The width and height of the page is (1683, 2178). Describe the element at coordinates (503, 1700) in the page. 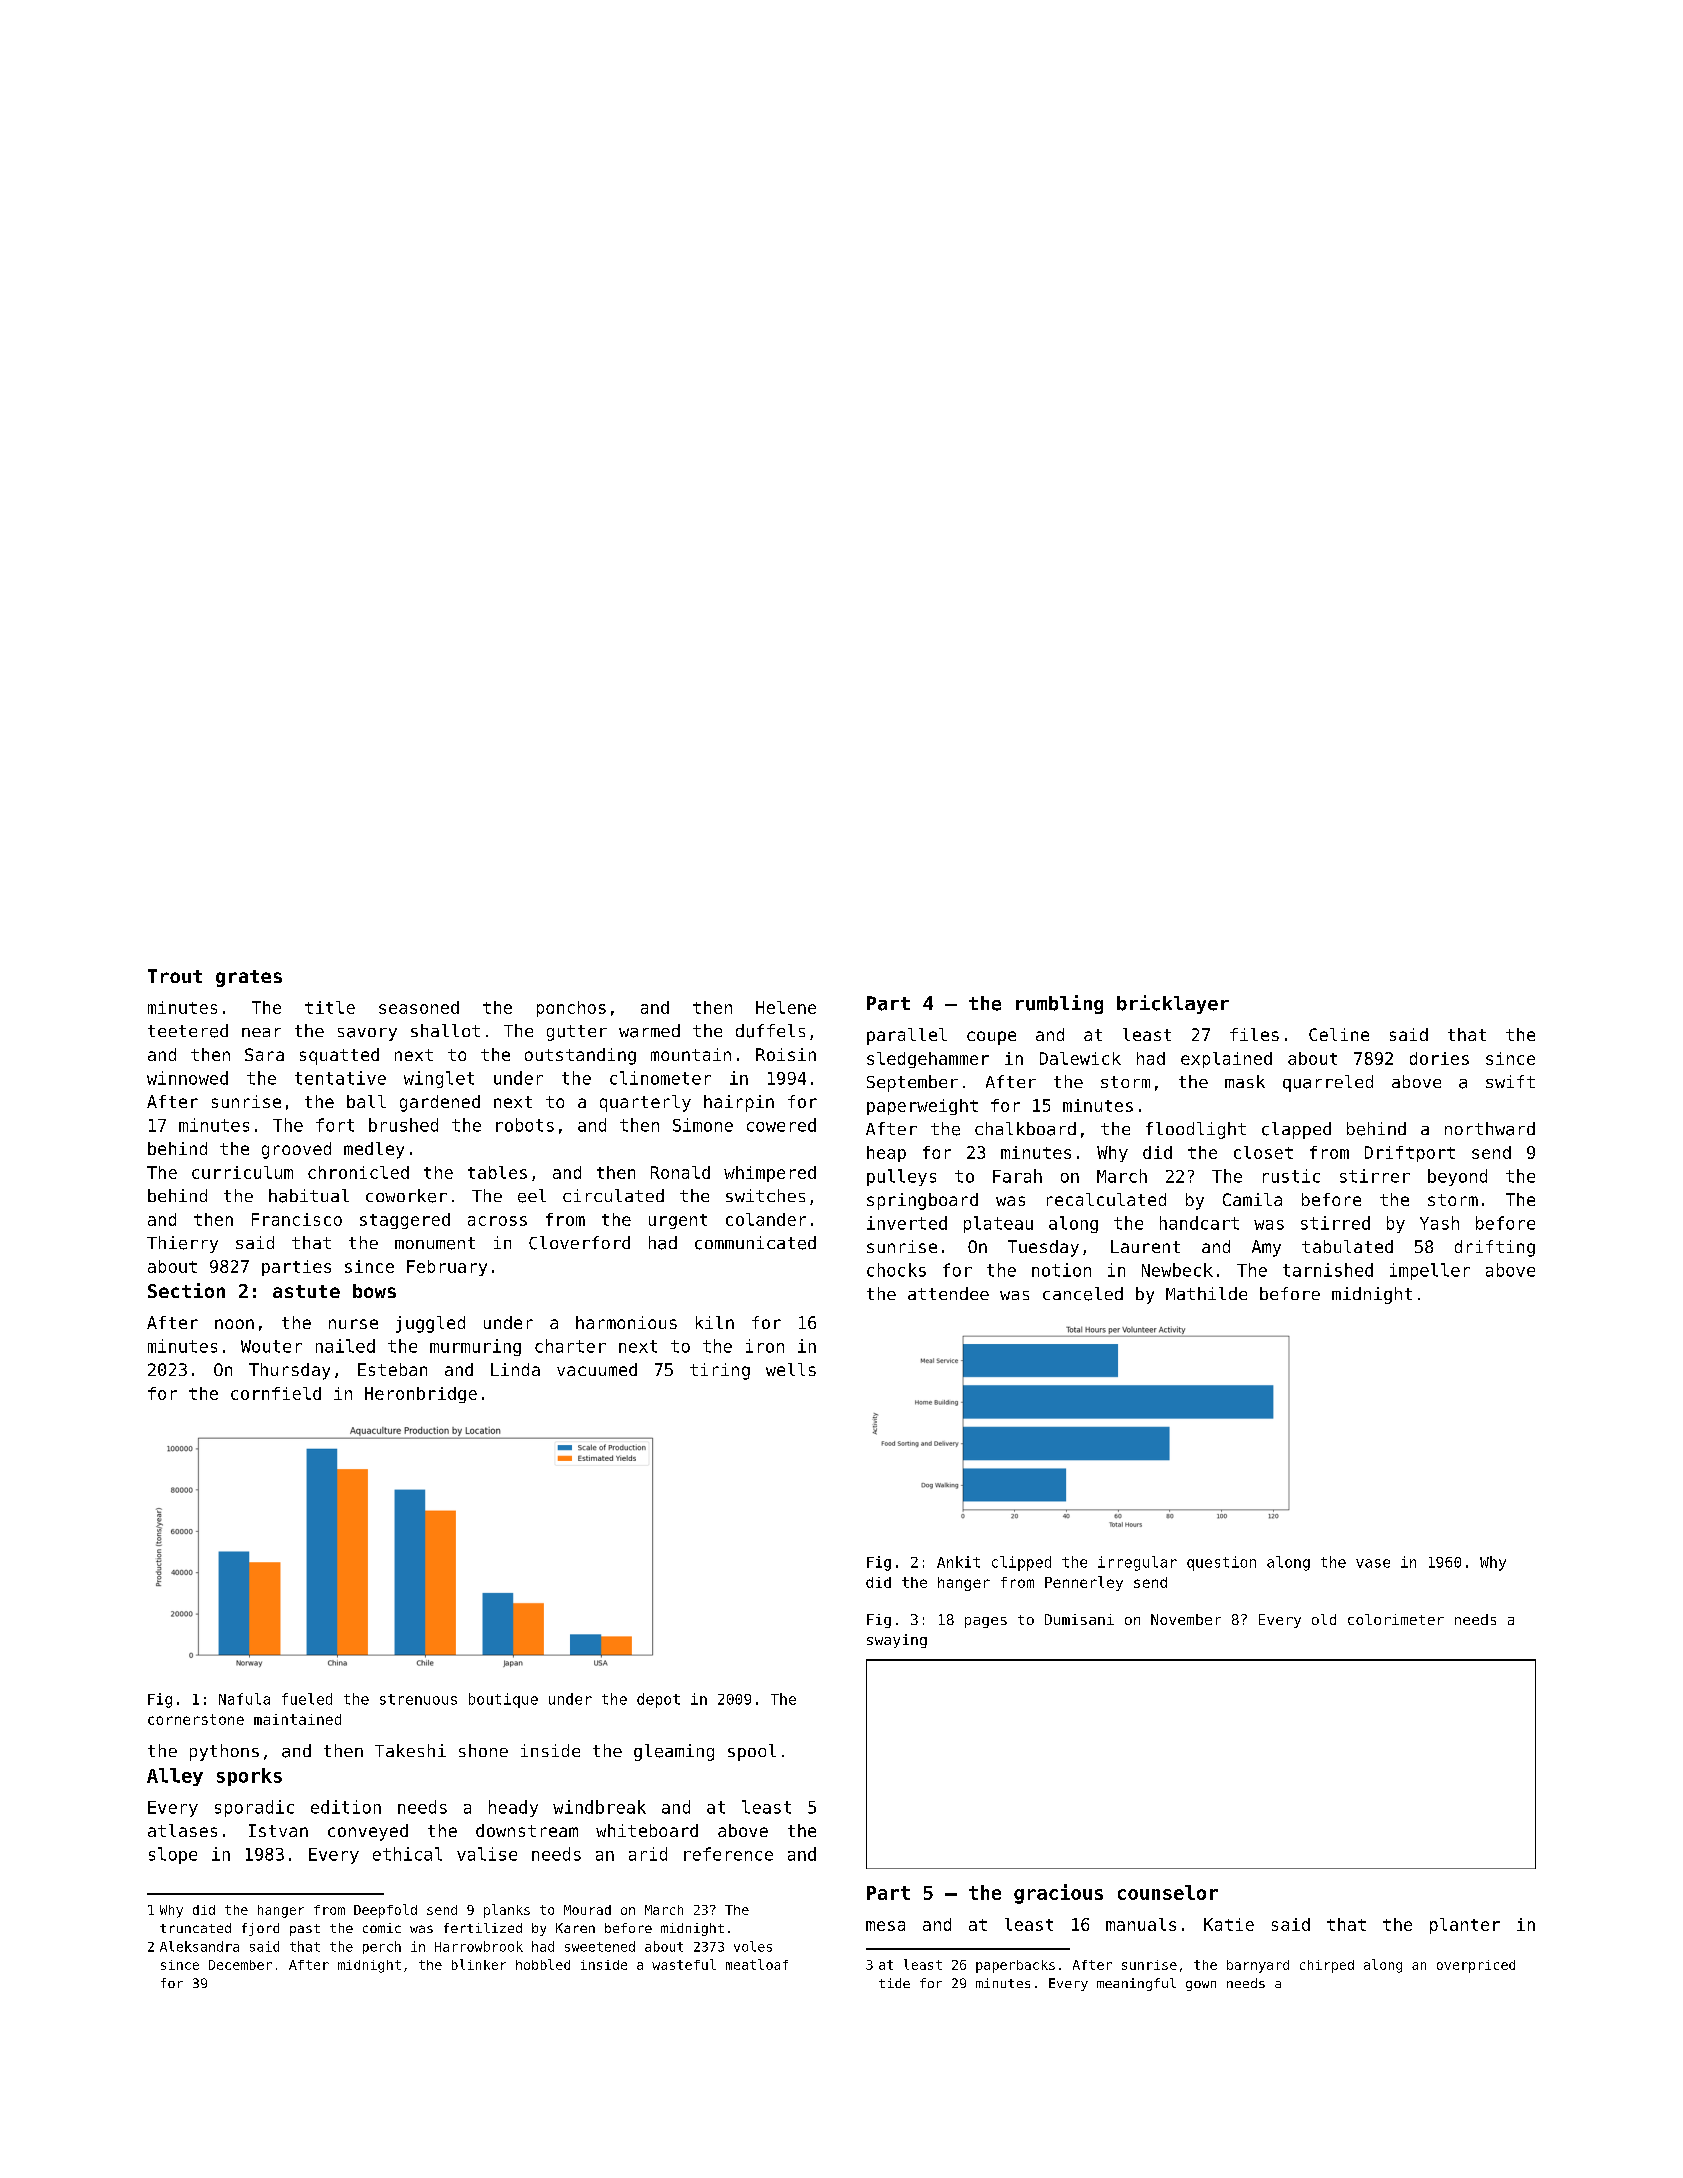

I see `boutique` at that location.
